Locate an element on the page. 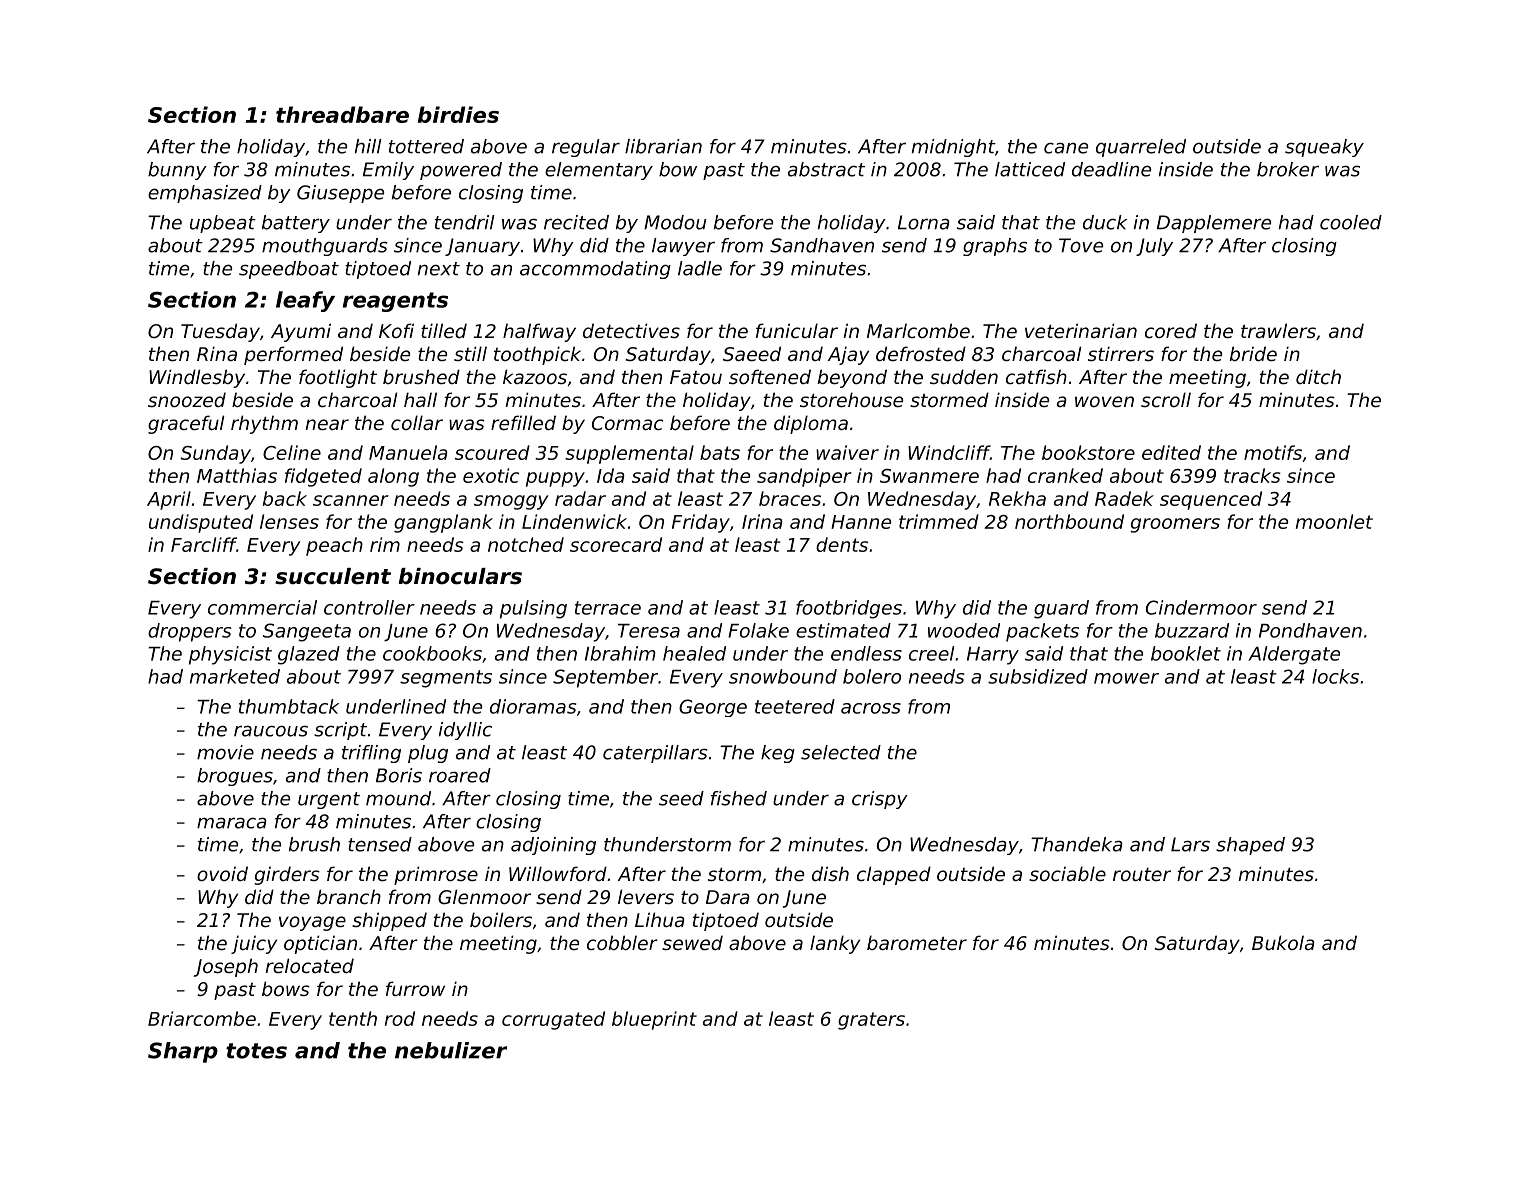  shipped is located at coordinates (389, 921).
